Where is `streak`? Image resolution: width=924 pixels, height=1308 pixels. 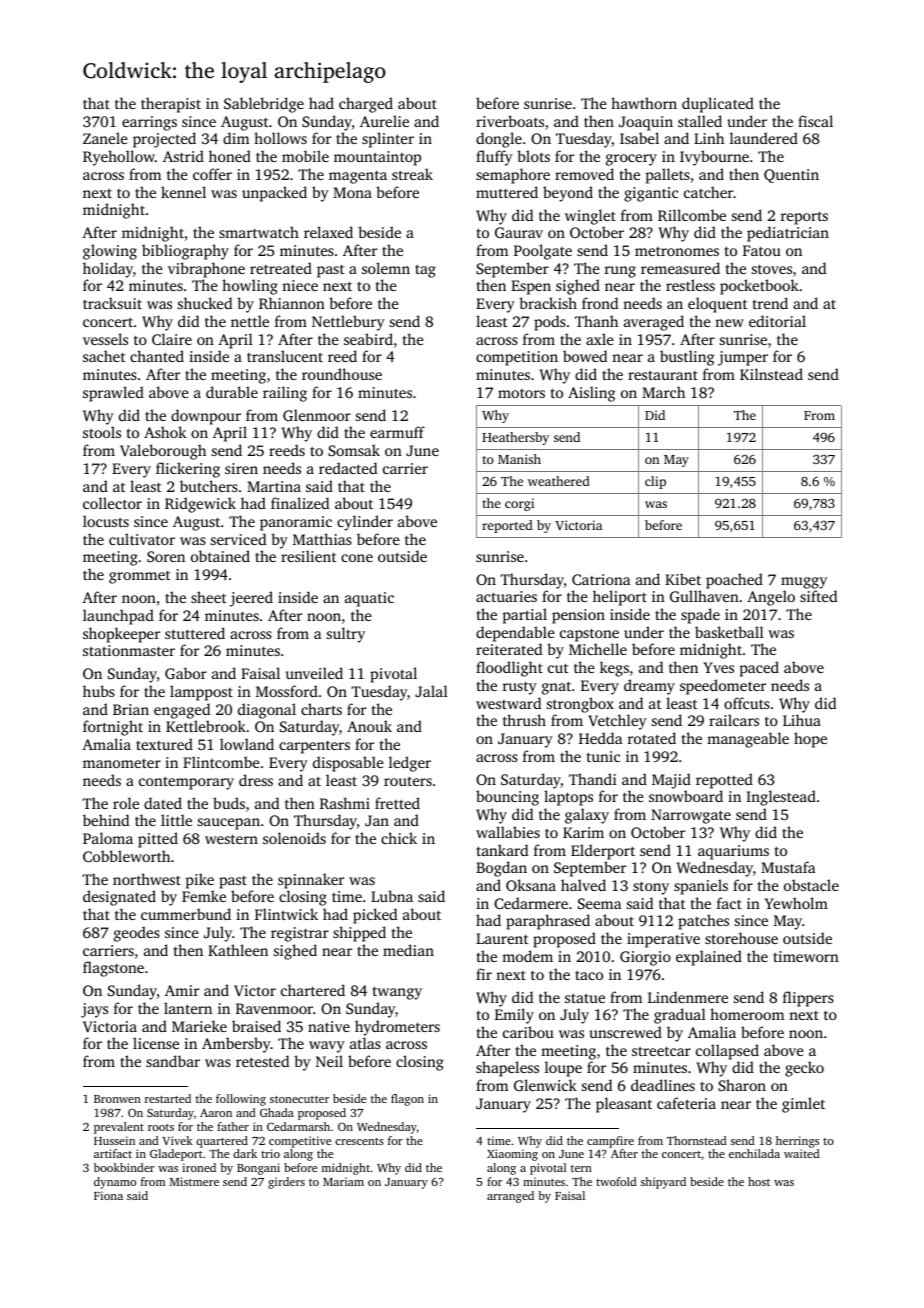
streak is located at coordinates (412, 174).
